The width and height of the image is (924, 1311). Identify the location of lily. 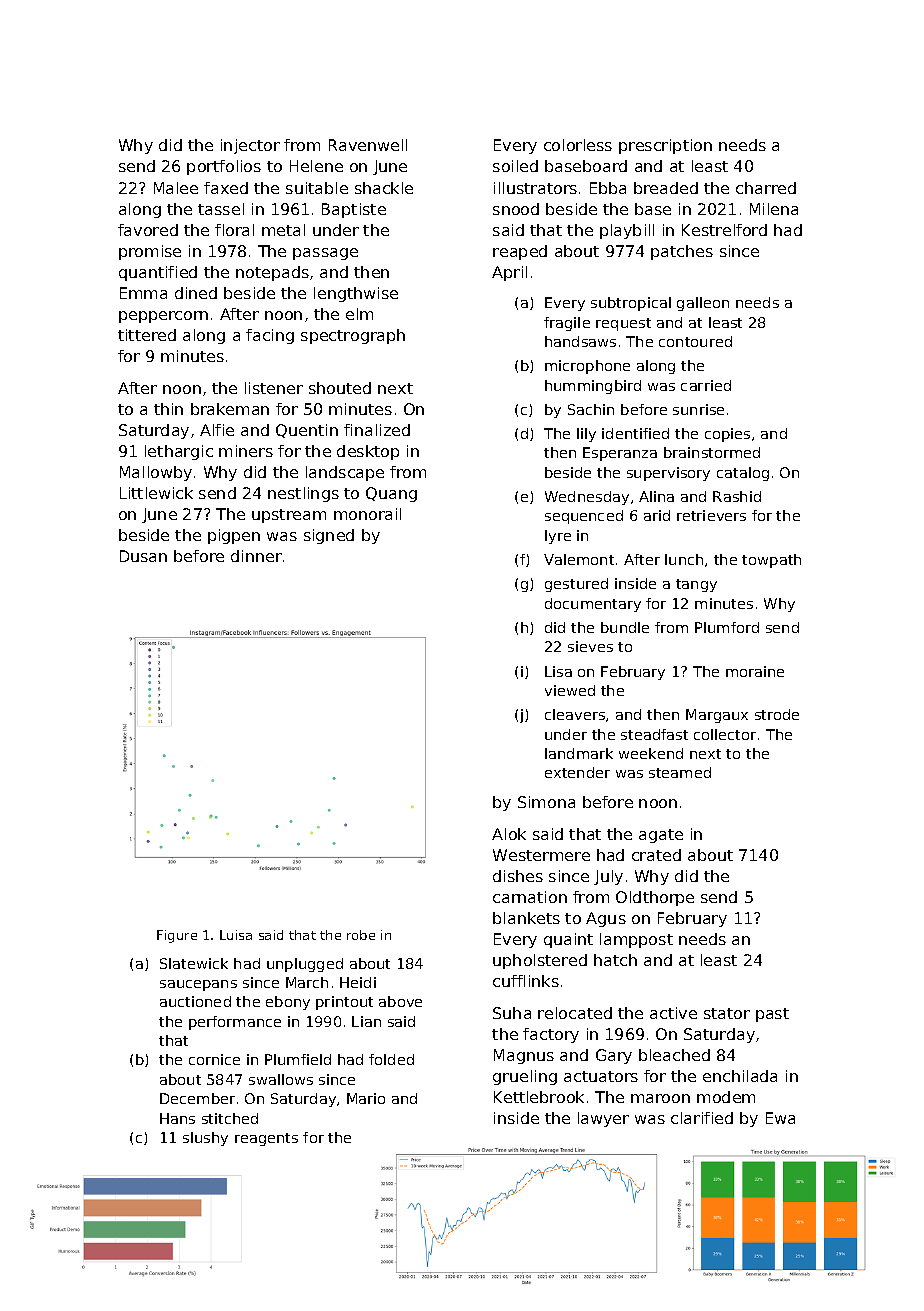
(586, 435).
